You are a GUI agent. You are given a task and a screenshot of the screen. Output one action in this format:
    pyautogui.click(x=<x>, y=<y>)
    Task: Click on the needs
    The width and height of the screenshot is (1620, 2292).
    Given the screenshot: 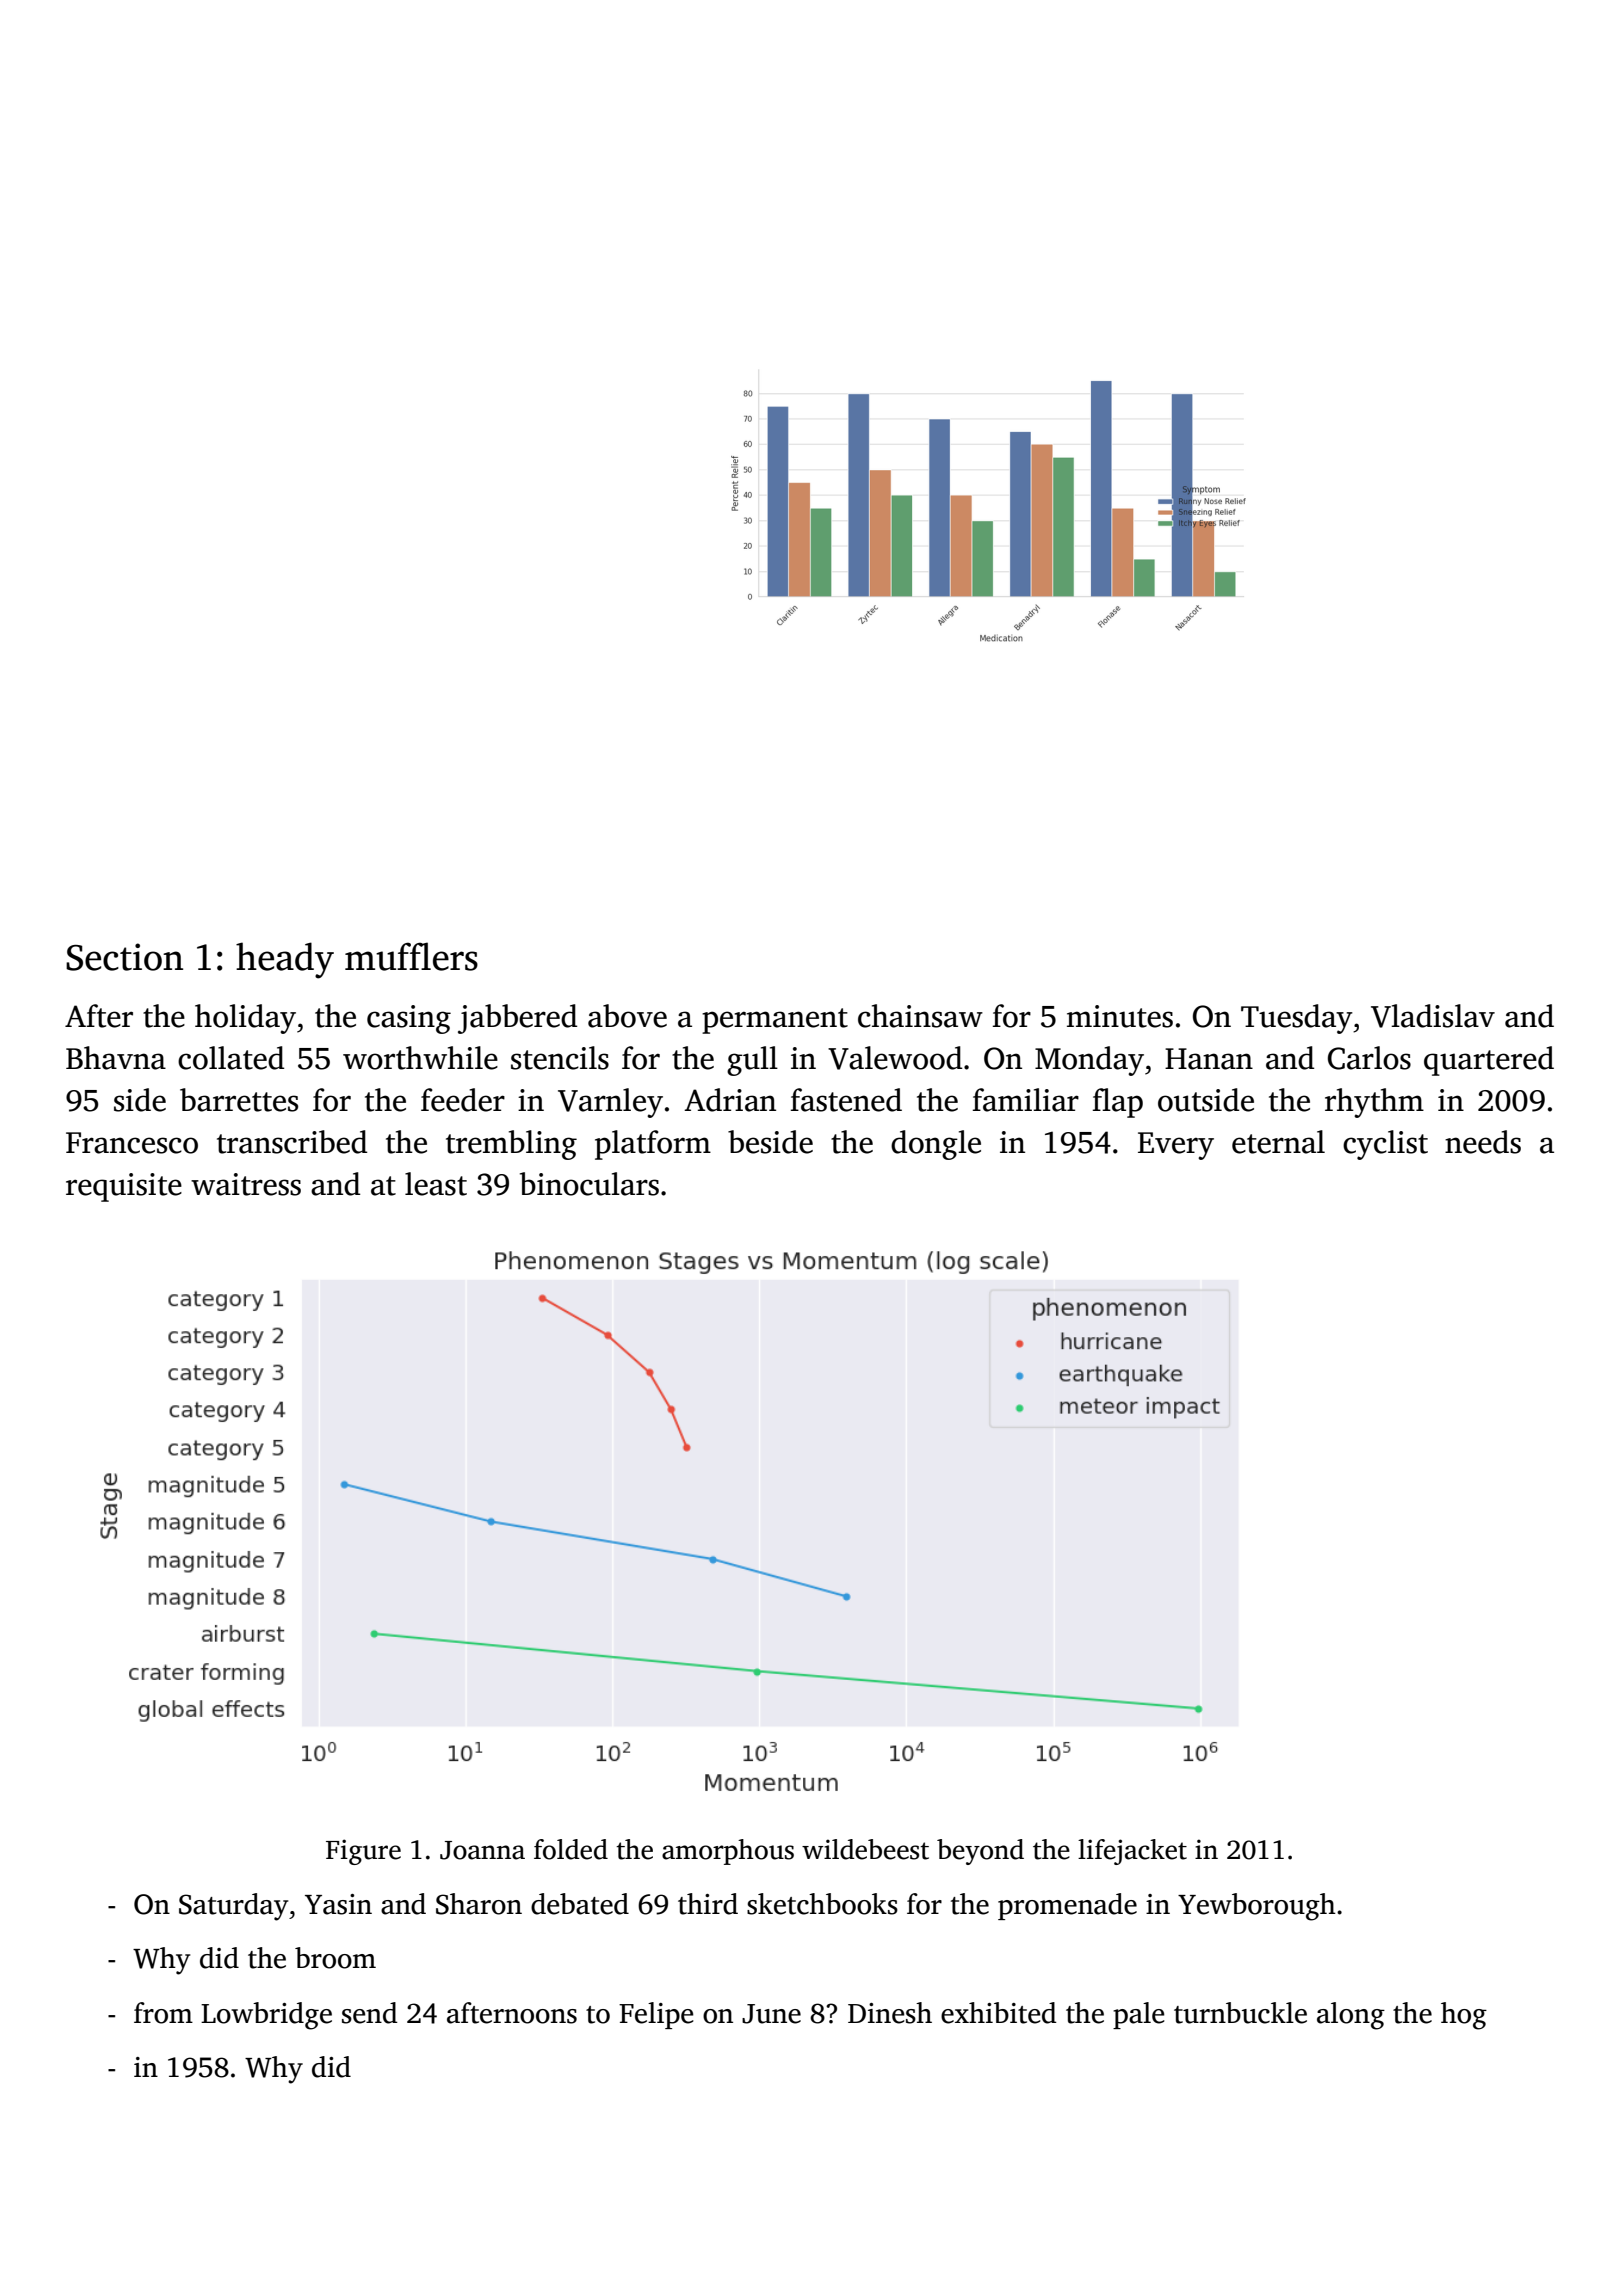 What is the action you would take?
    pyautogui.click(x=1483, y=1142)
